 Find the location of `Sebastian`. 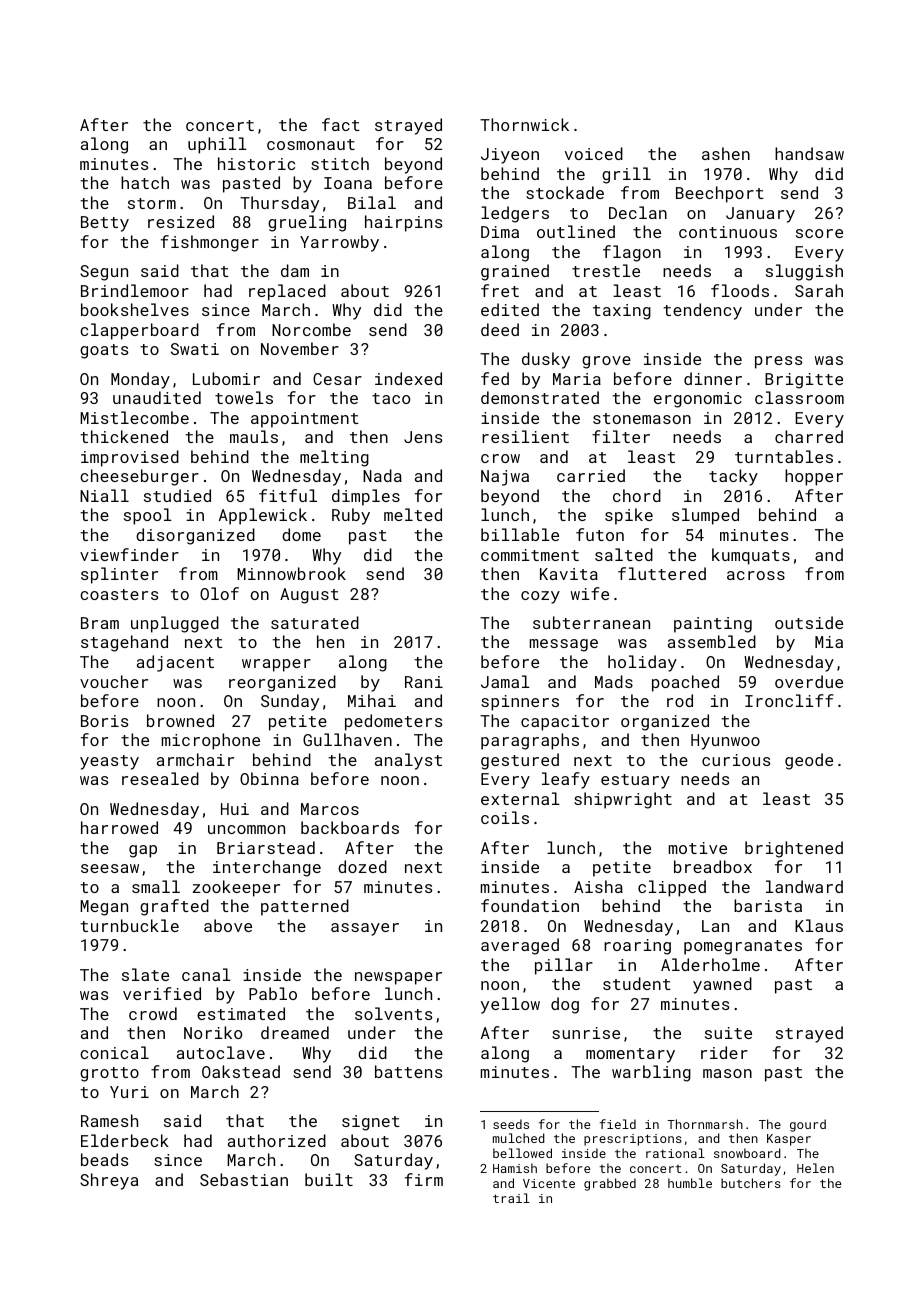

Sebastian is located at coordinates (244, 1179).
